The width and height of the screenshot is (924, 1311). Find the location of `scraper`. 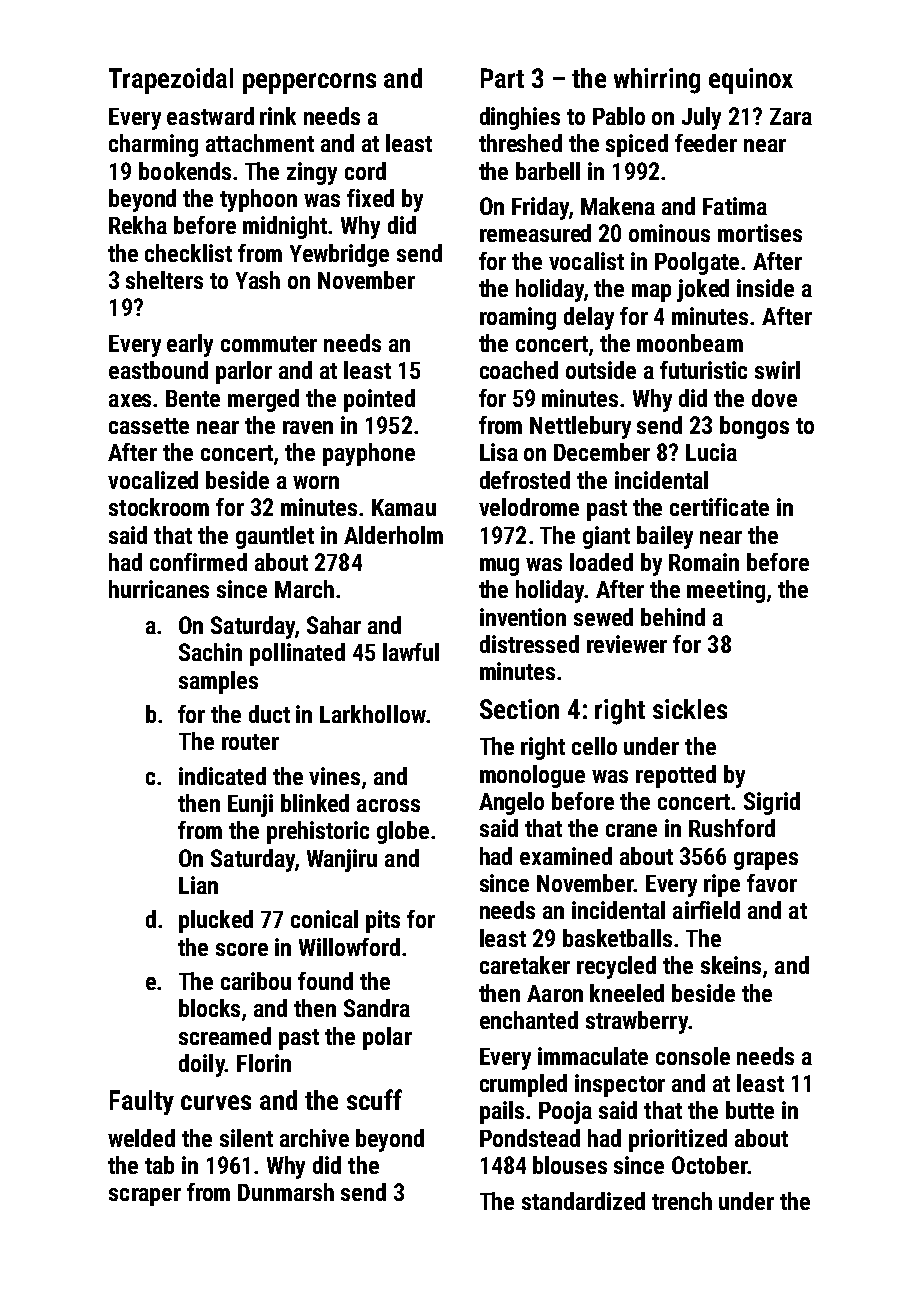

scraper is located at coordinates (145, 1197).
